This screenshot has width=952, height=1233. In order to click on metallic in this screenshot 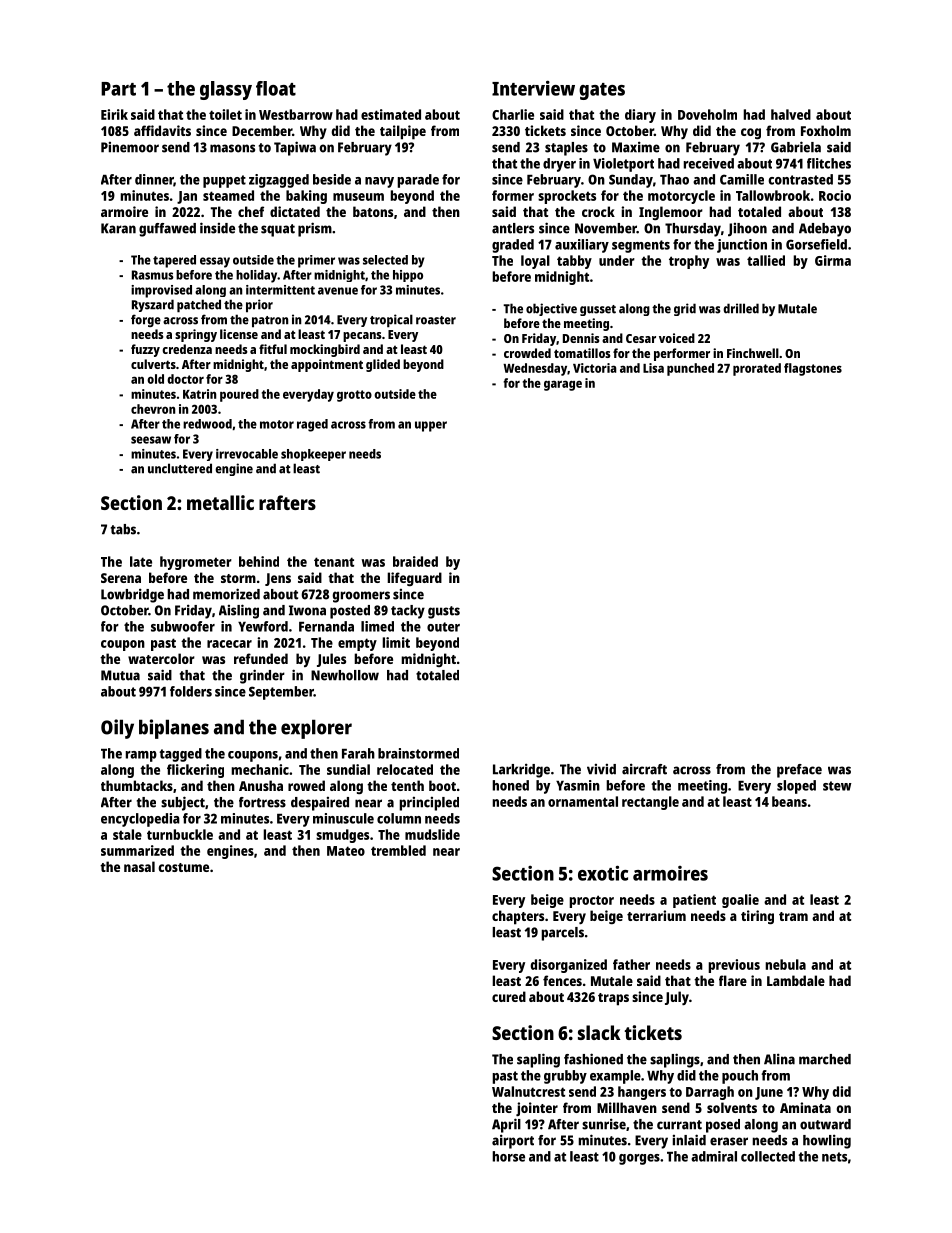, I will do `click(220, 502)`.
